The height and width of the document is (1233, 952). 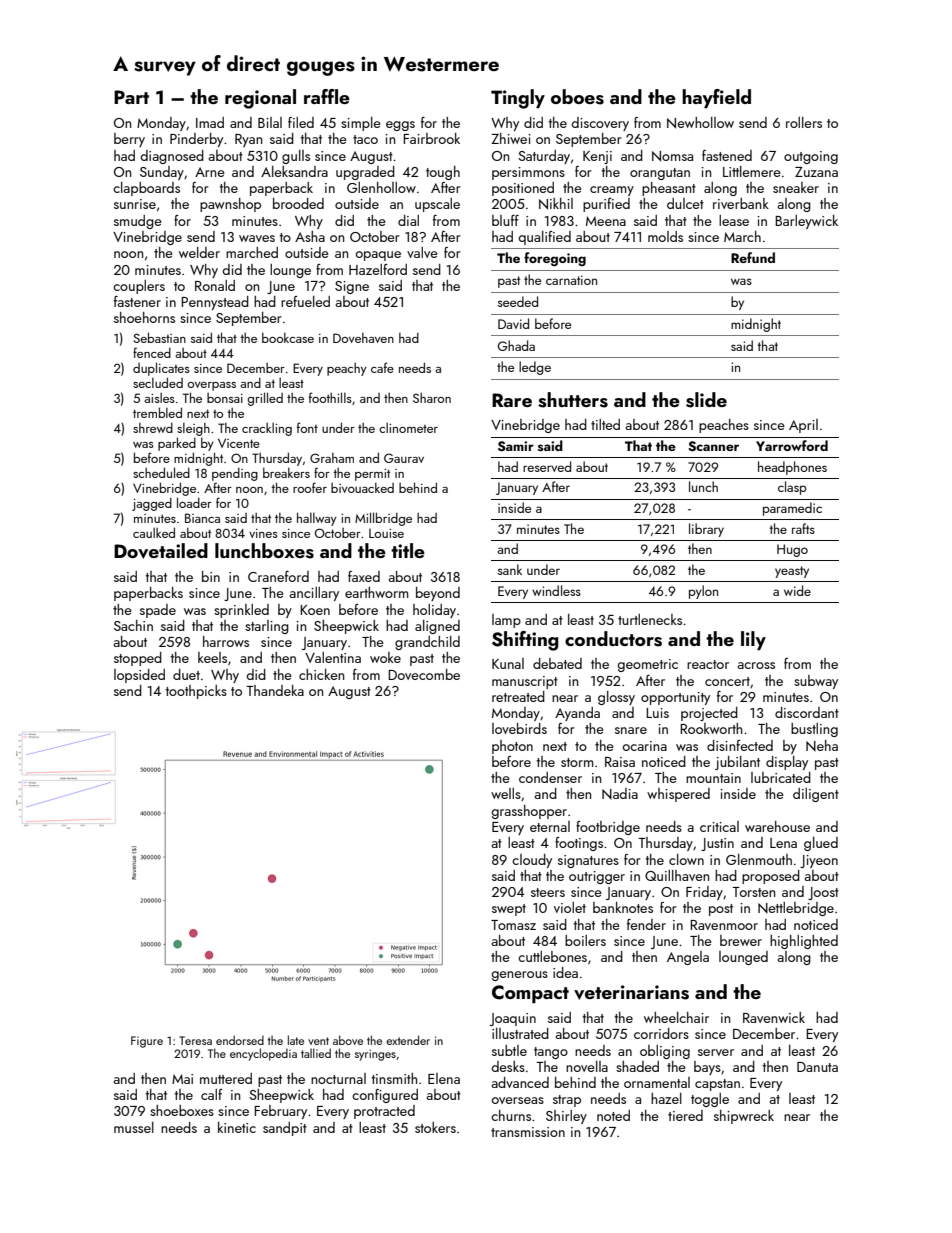 I want to click on raffle, so click(x=327, y=96).
